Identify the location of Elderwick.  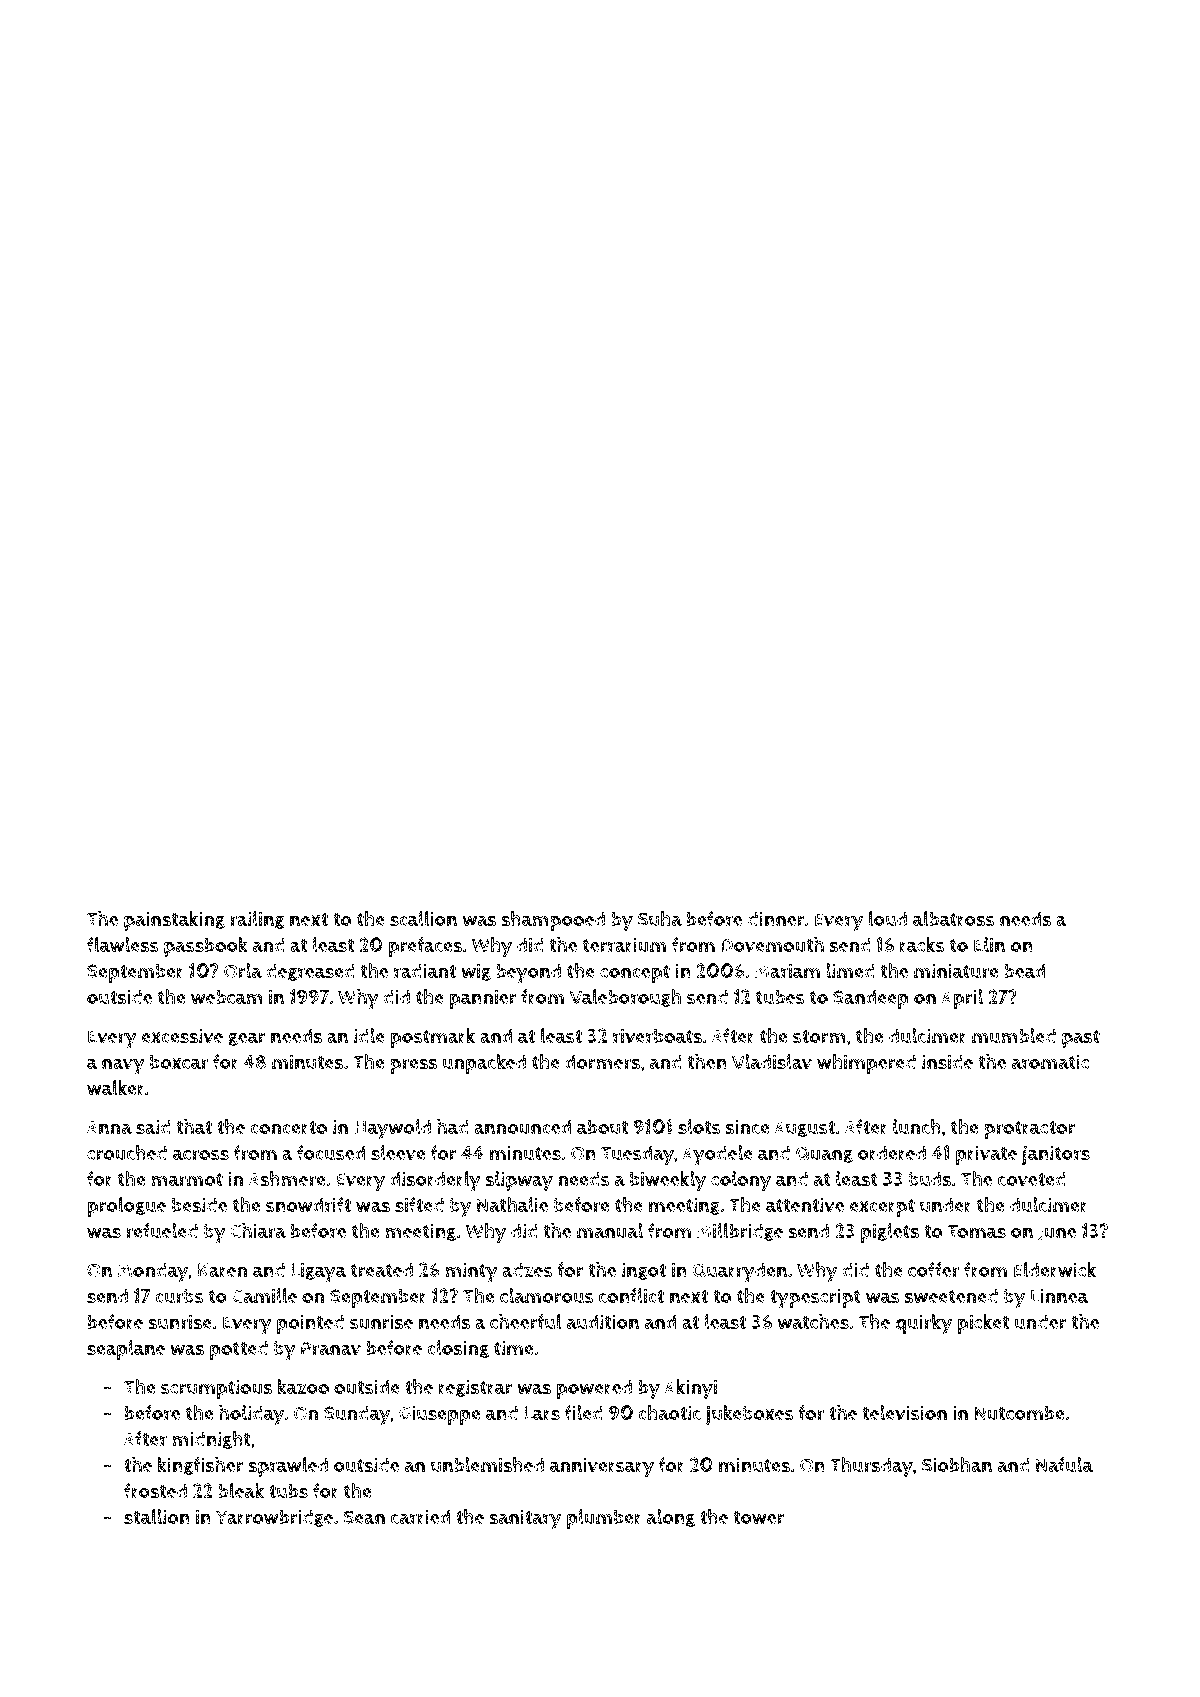
(1055, 1270).
